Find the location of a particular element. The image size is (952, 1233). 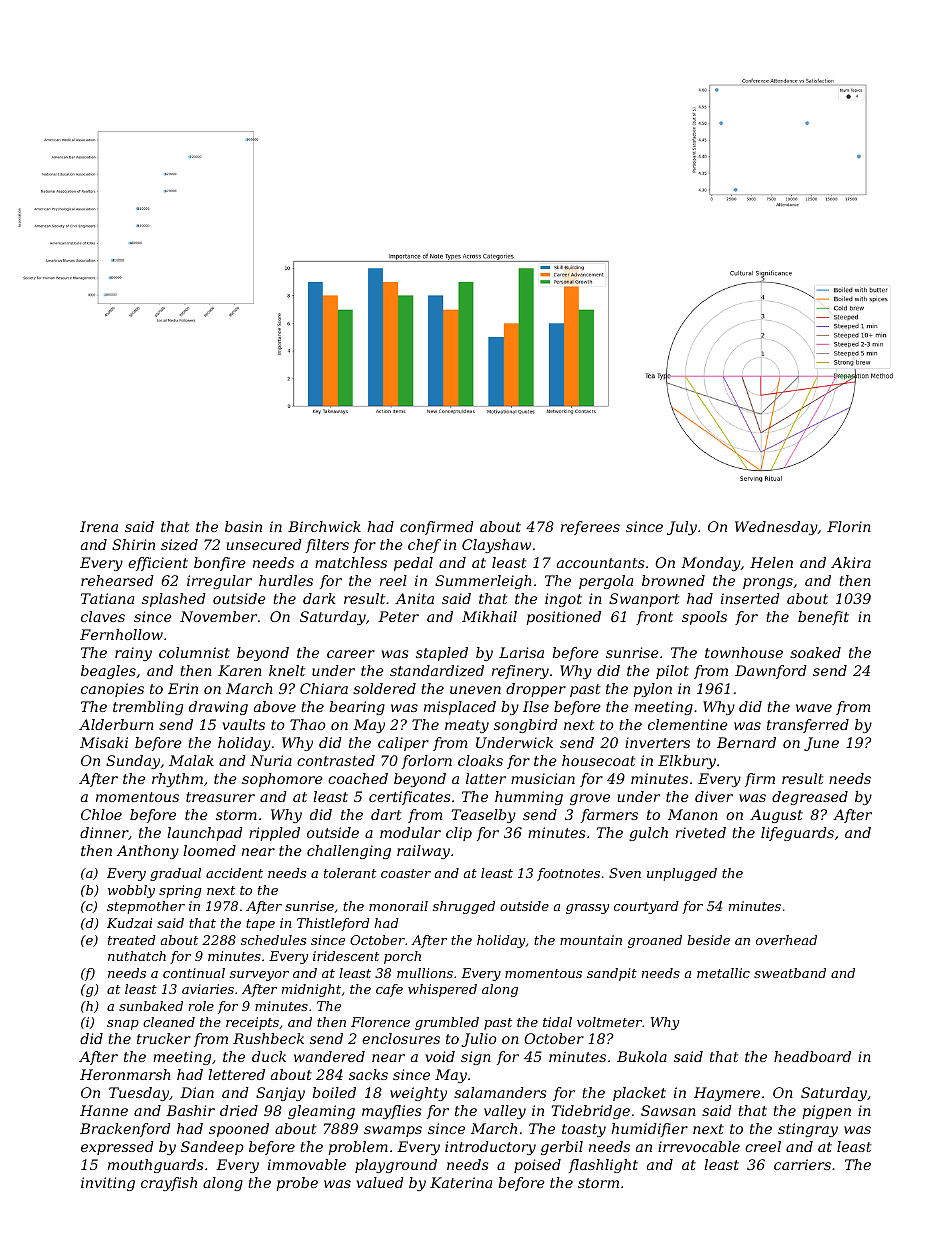

inviting is located at coordinates (108, 1184).
